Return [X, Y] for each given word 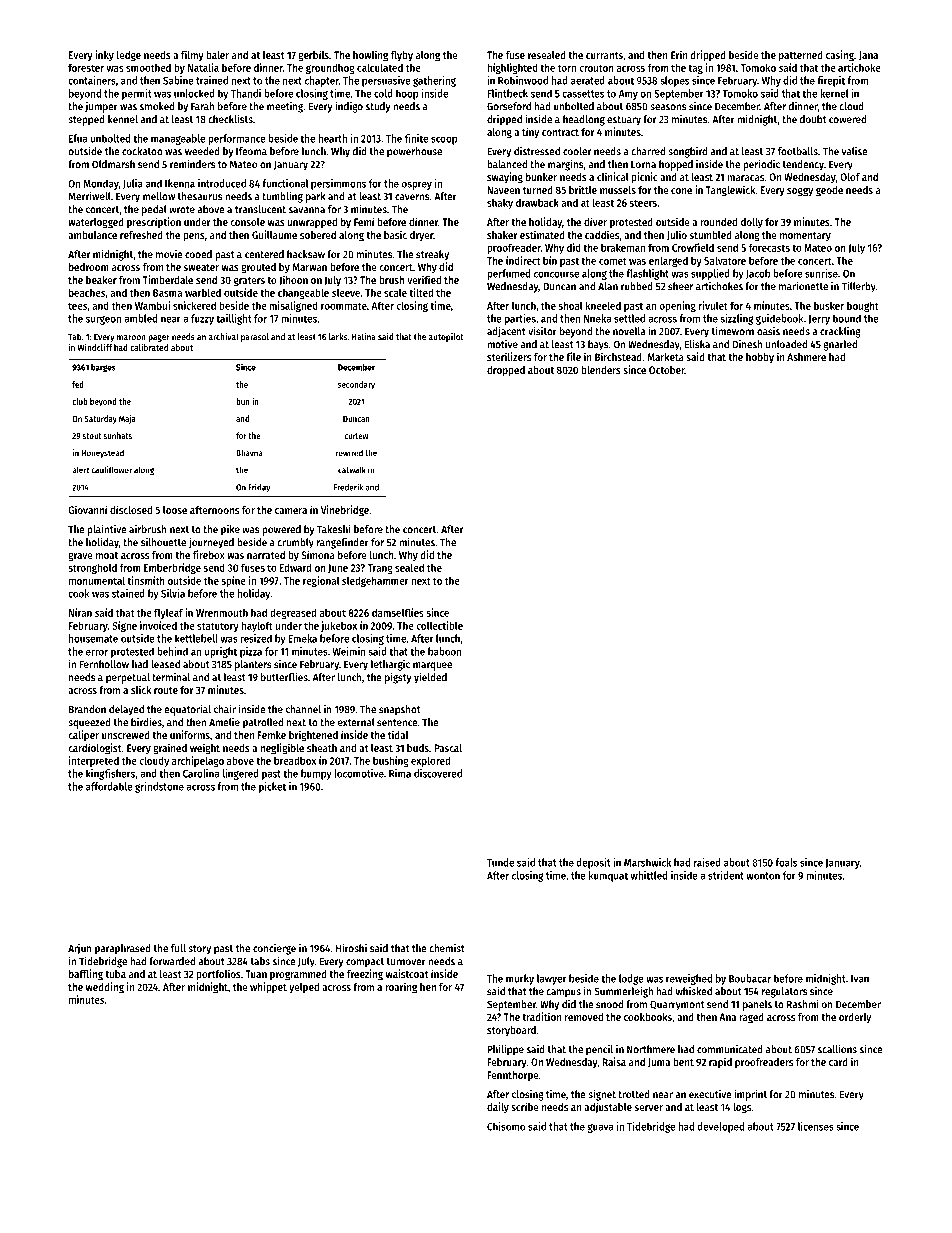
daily [498, 1107]
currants [604, 55]
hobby [760, 358]
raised [707, 862]
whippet [268, 988]
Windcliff [95, 347]
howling [370, 56]
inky [104, 55]
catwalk [352, 470]
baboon [445, 651]
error [97, 652]
